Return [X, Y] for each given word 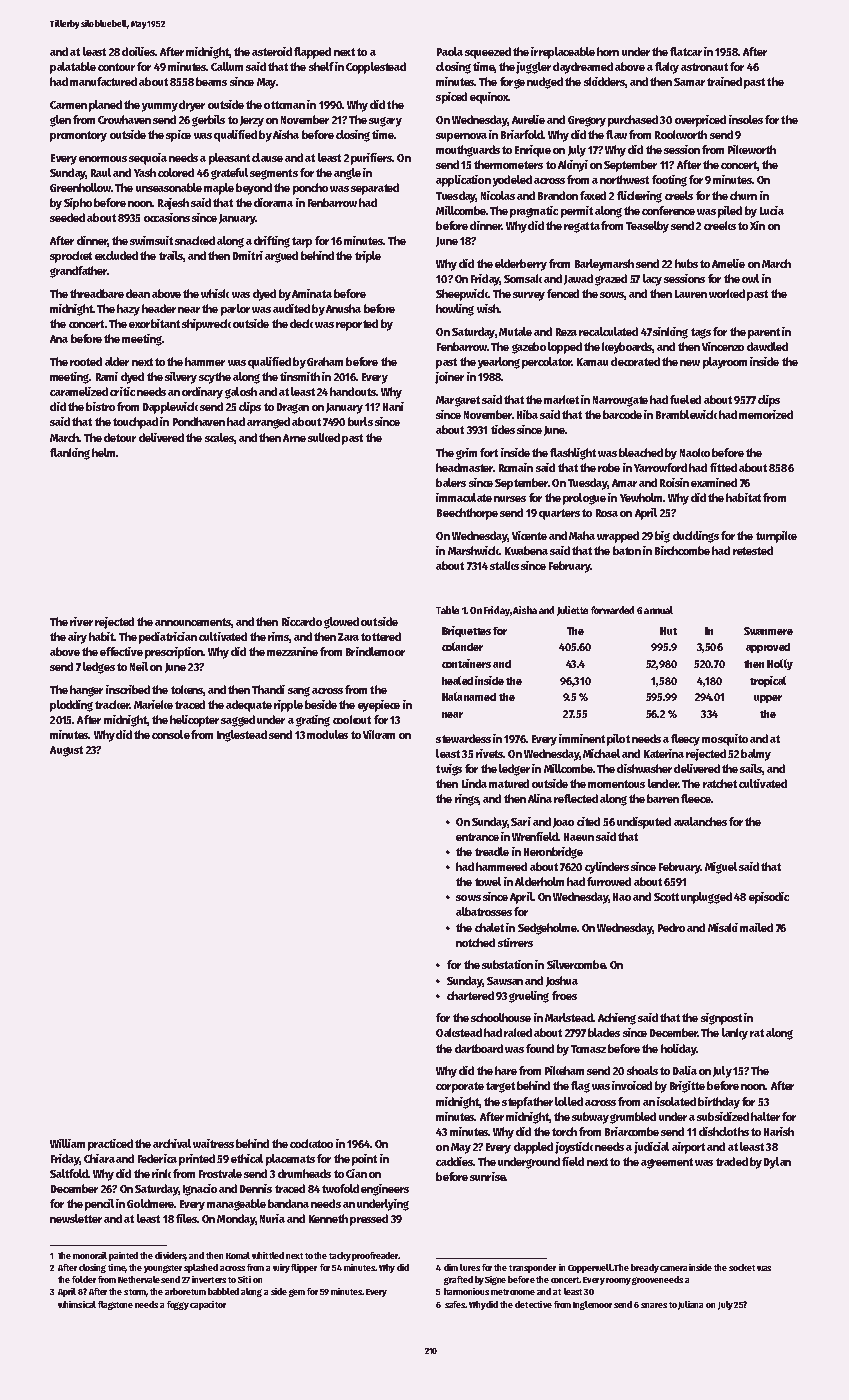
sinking [670, 333]
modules [327, 734]
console [171, 734]
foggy [178, 1305]
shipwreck [206, 325]
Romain [516, 467]
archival [172, 1143]
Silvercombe [576, 964]
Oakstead [459, 1032]
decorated [635, 361]
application [463, 181]
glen [60, 121]
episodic [769, 898]
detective [533, 1304]
